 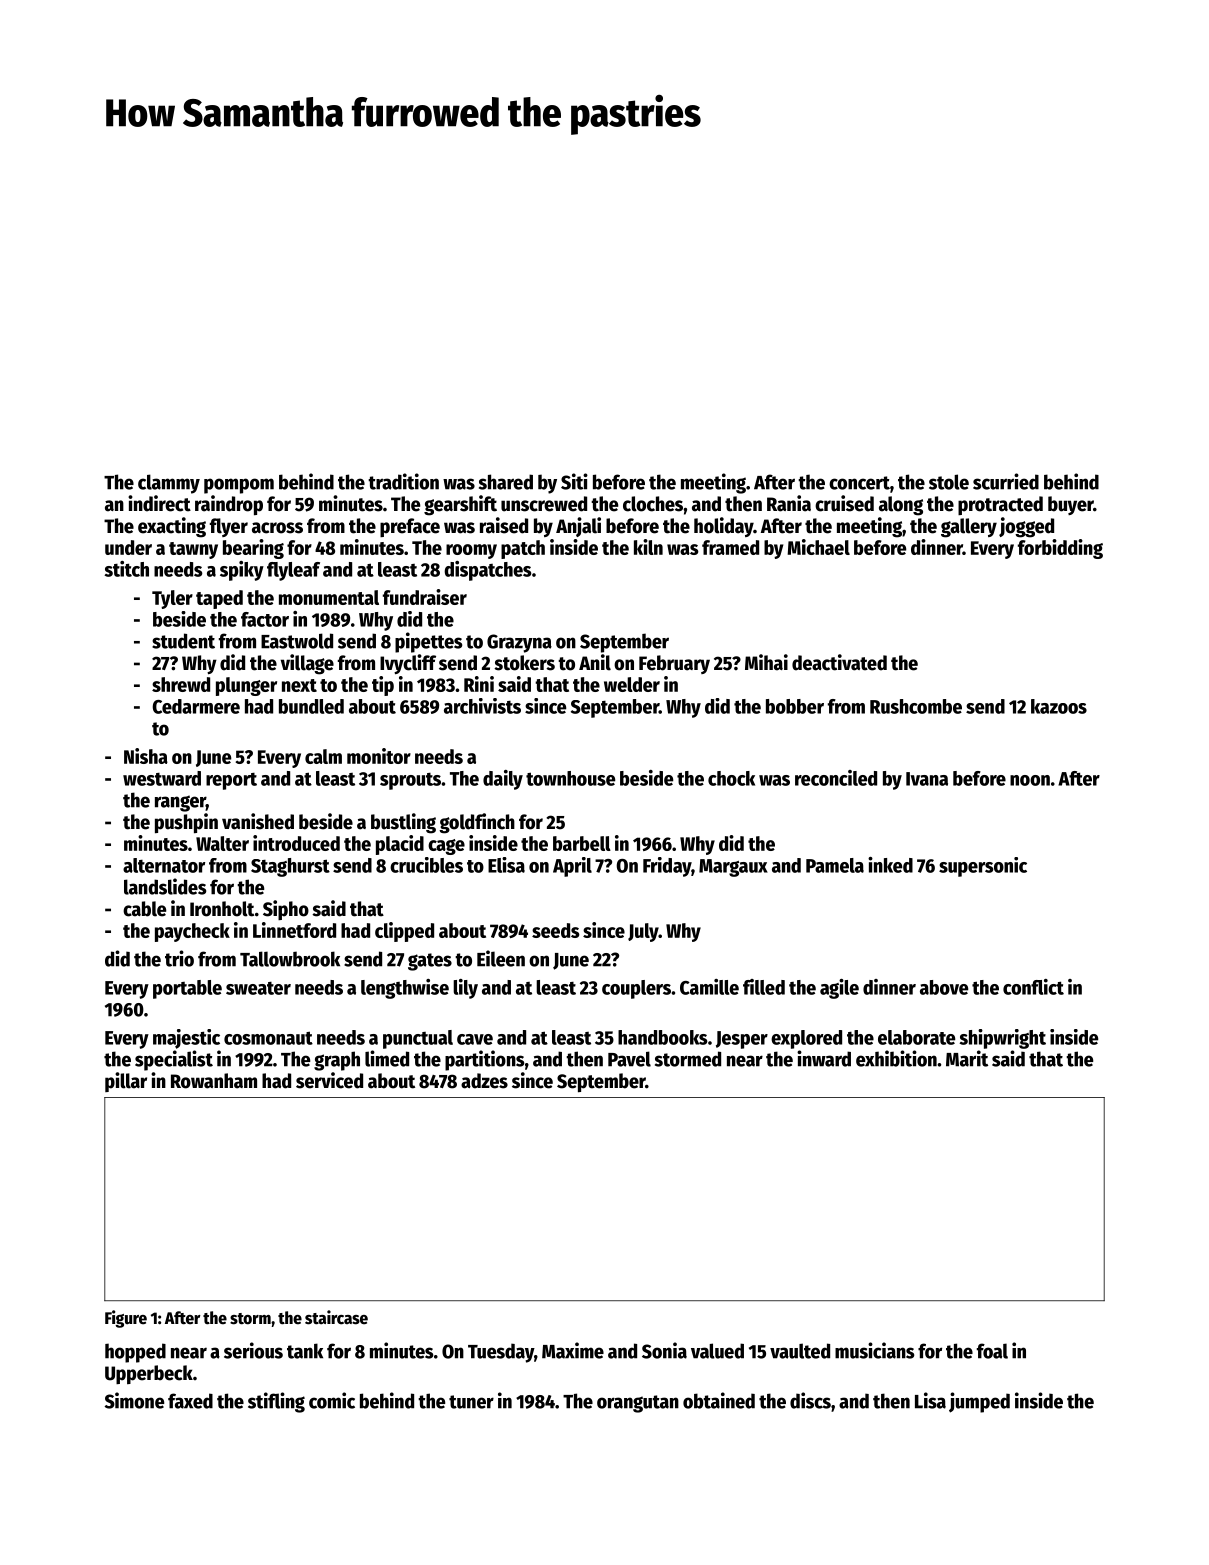 What do you see at coordinates (574, 481) in the screenshot?
I see `Siti` at bounding box center [574, 481].
